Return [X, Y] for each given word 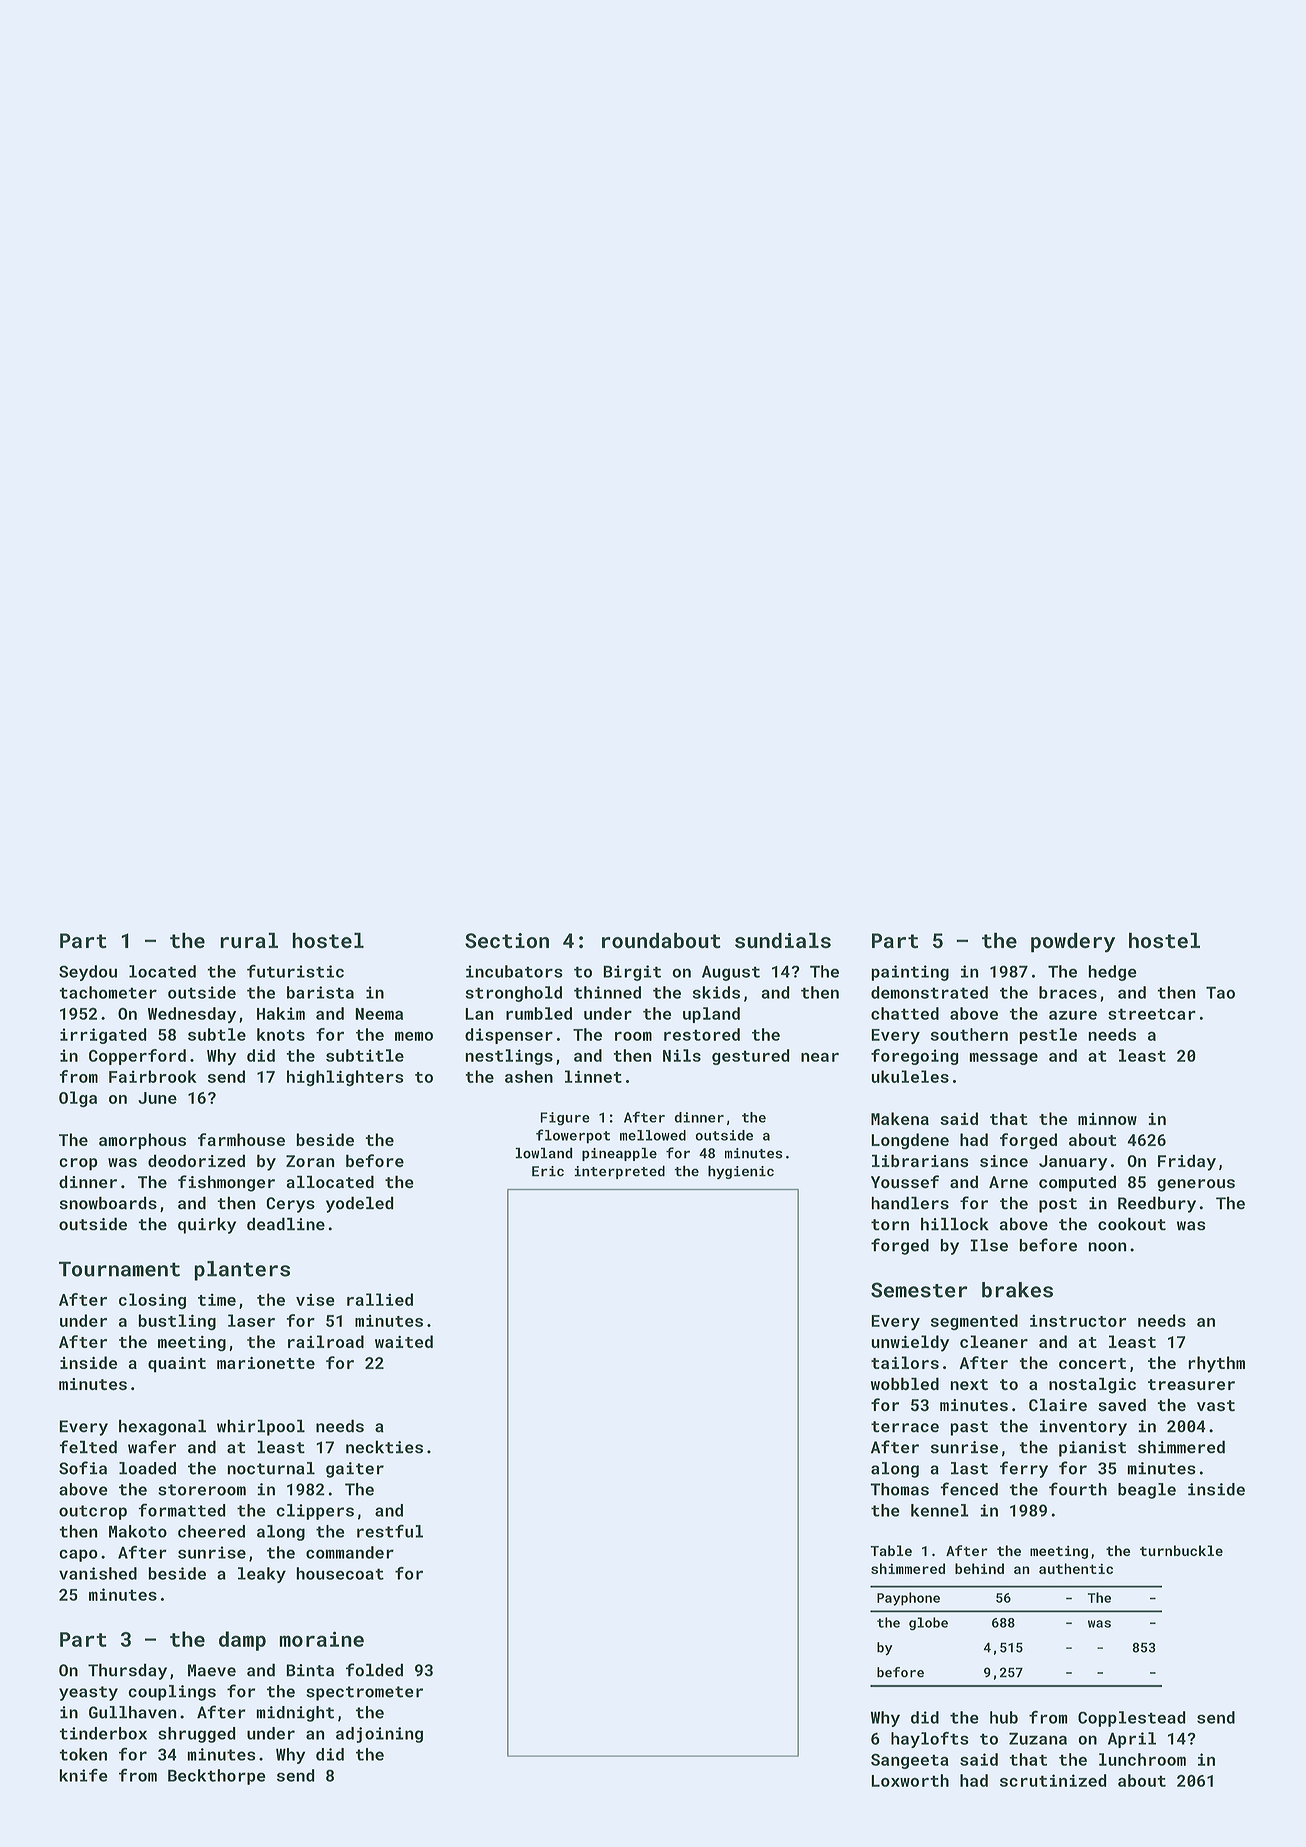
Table [891, 1550]
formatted [182, 1510]
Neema [379, 1014]
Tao [1220, 992]
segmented [974, 1322]
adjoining [379, 1735]
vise [315, 1299]
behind [979, 1568]
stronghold [513, 994]
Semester [919, 1290]
